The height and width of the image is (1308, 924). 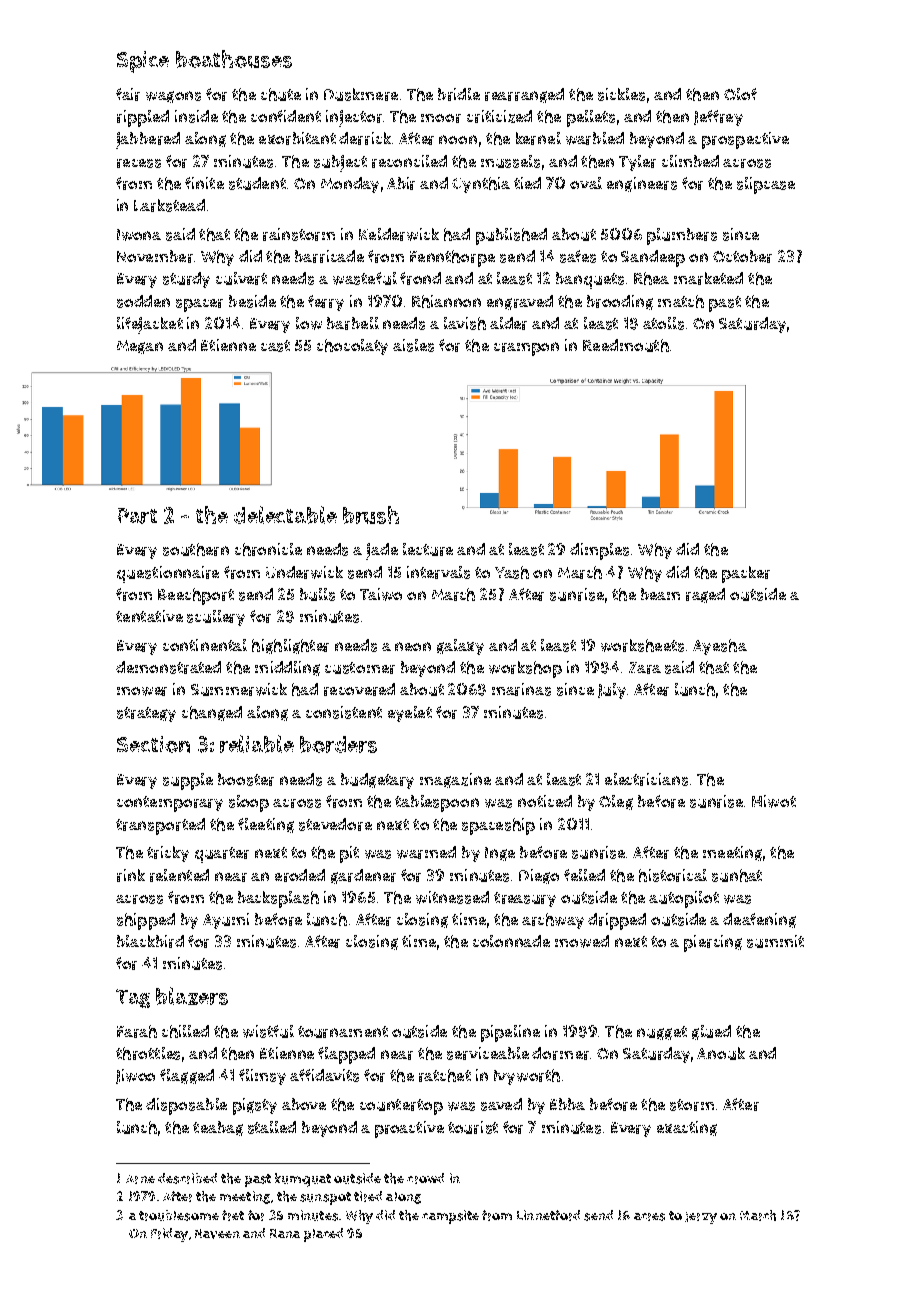 I want to click on stalled, so click(x=272, y=1127).
